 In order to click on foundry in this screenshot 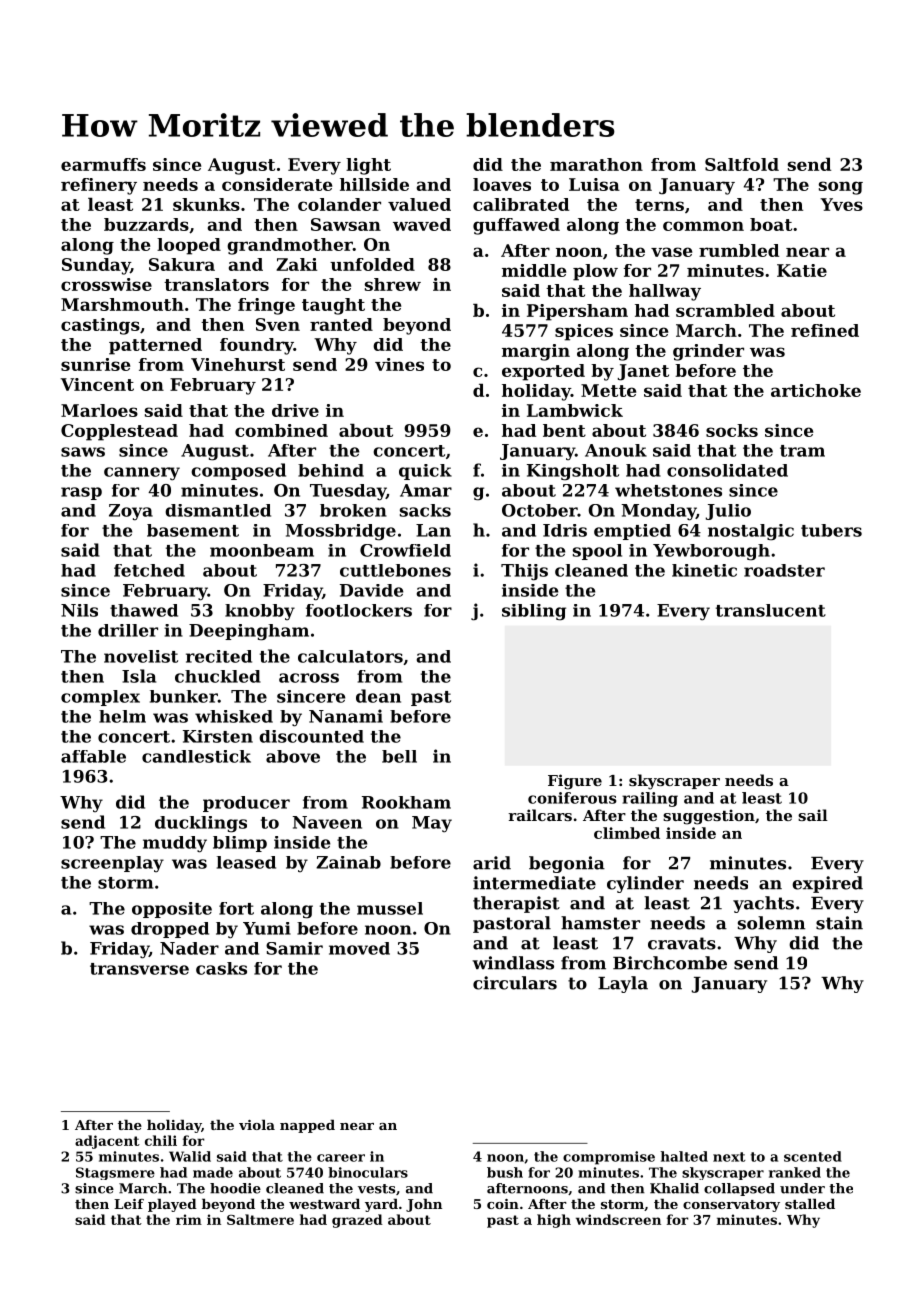, I will do `click(257, 346)`.
